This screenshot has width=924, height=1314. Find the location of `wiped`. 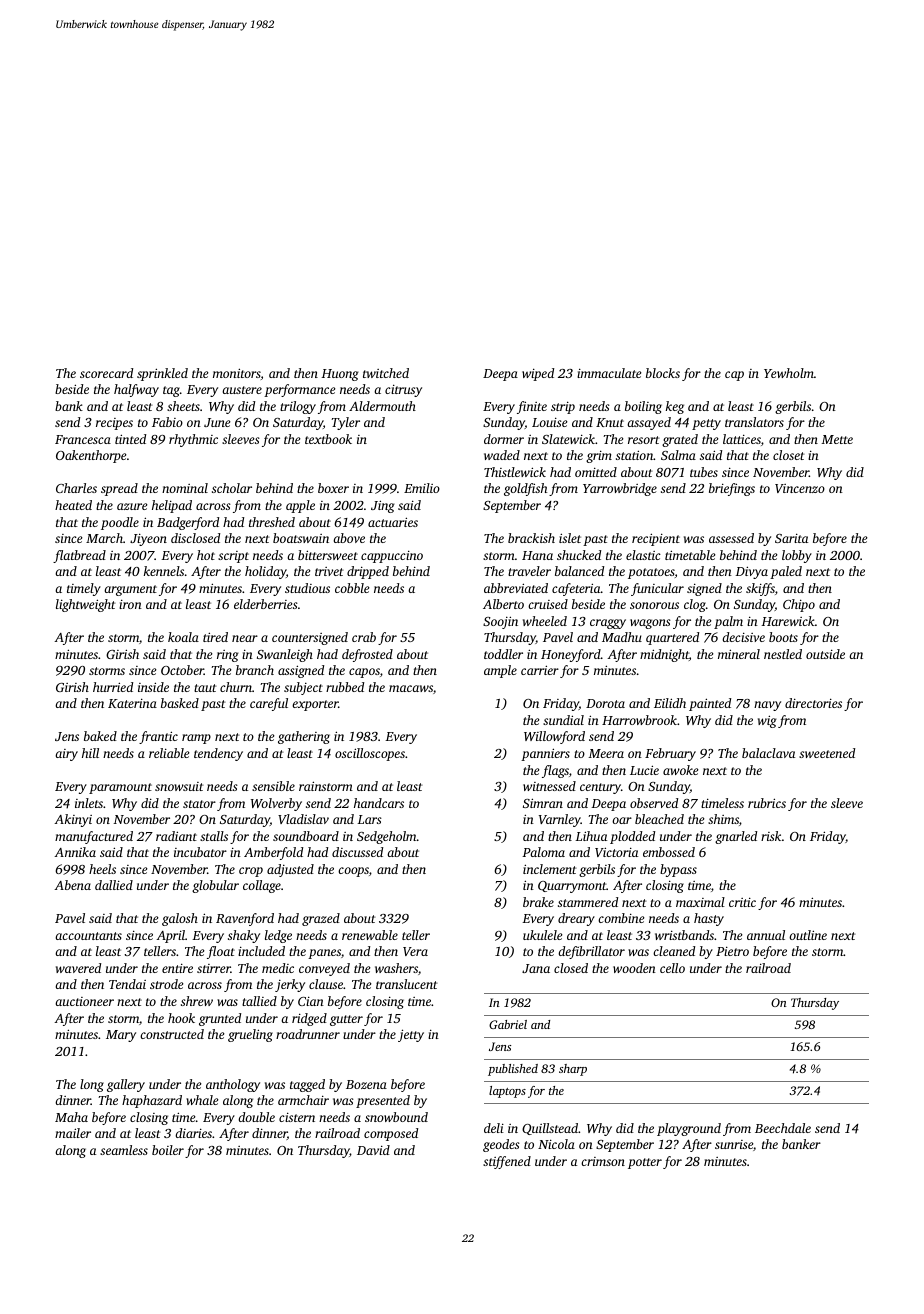

wiped is located at coordinates (538, 374).
